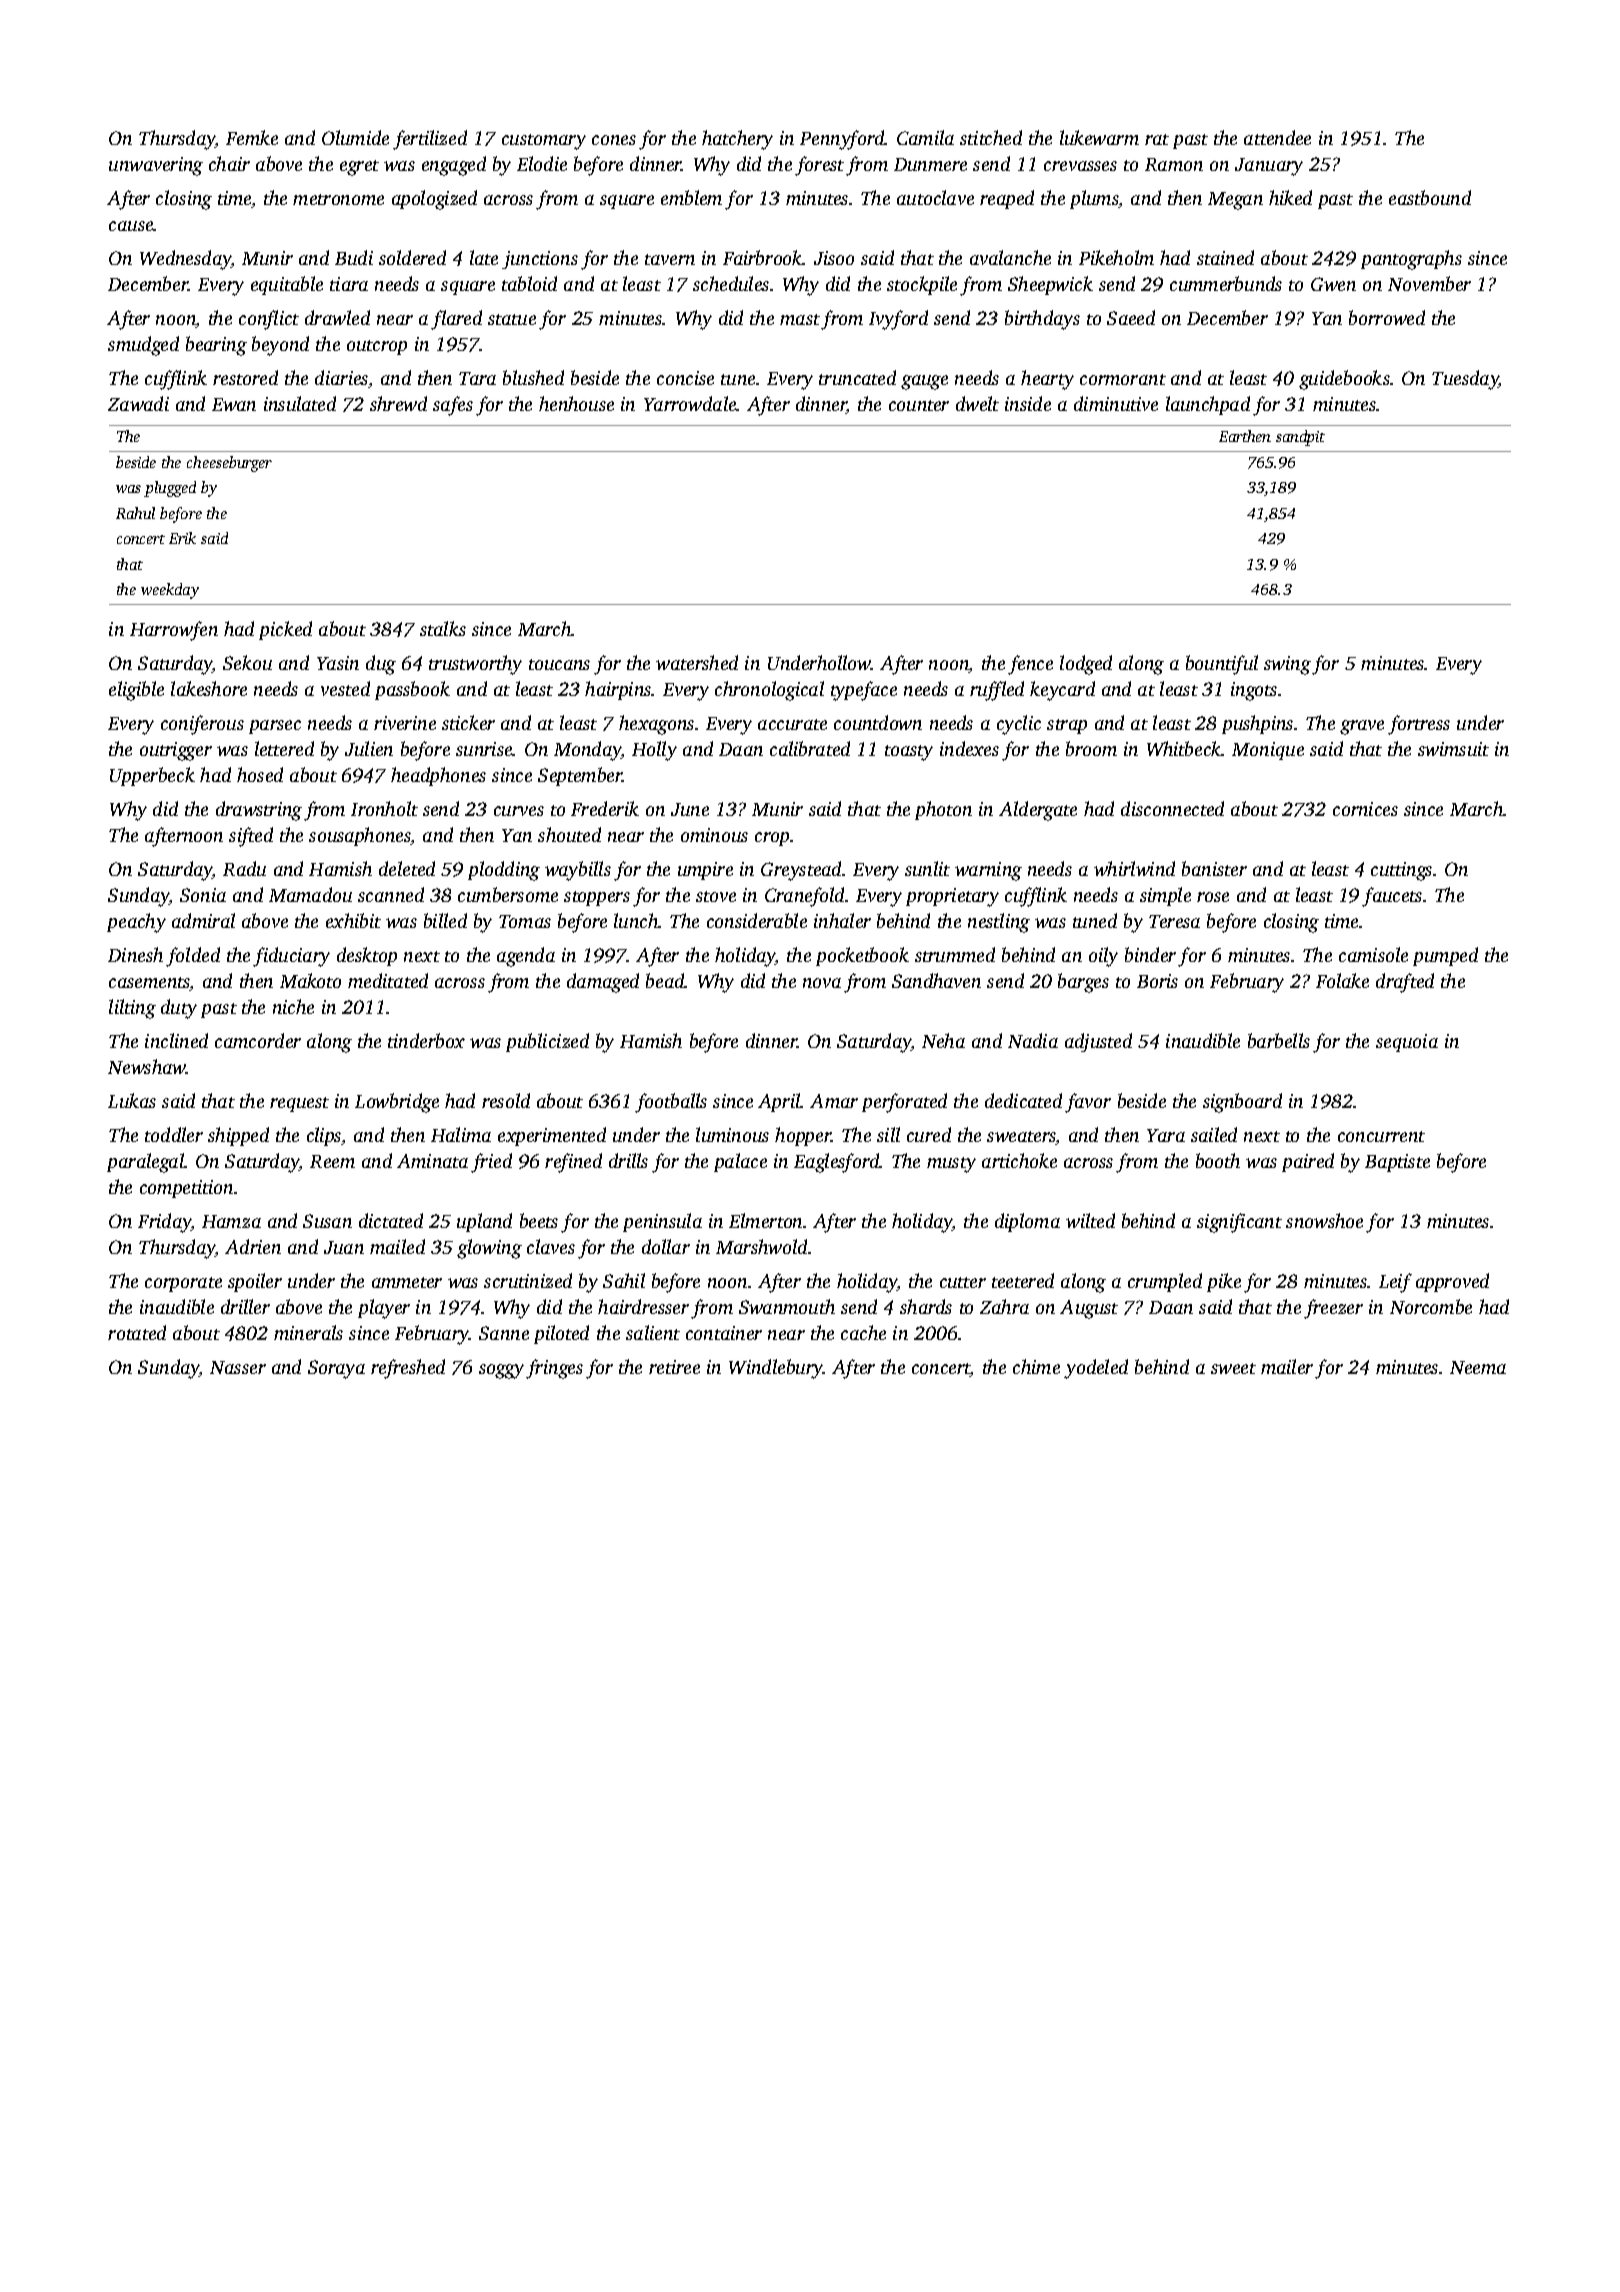 The width and height of the document is (1620, 2292). What do you see at coordinates (287, 285) in the document?
I see `equitable` at bounding box center [287, 285].
